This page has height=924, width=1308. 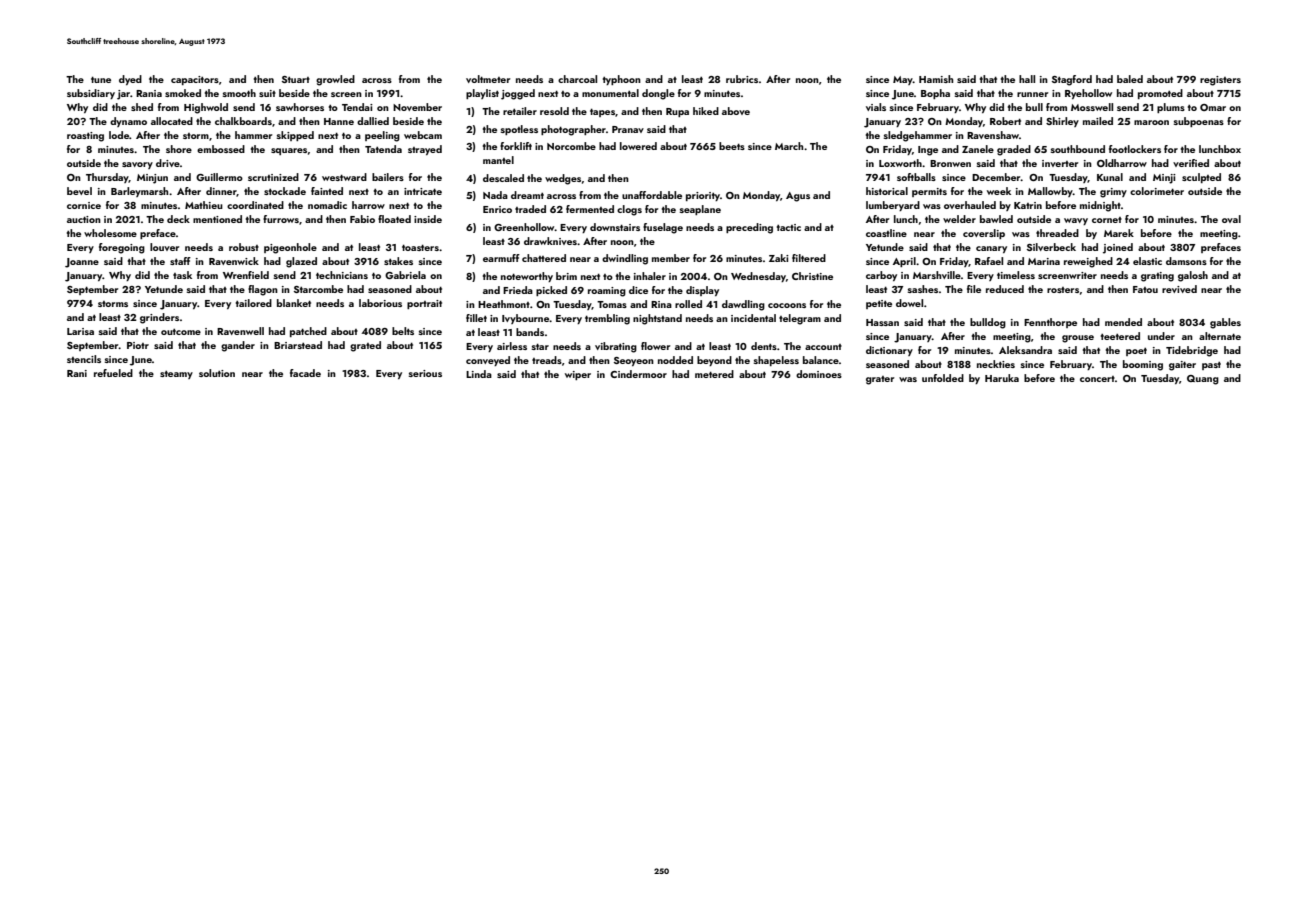 What do you see at coordinates (113, 373) in the page?
I see `refueled` at bounding box center [113, 373].
